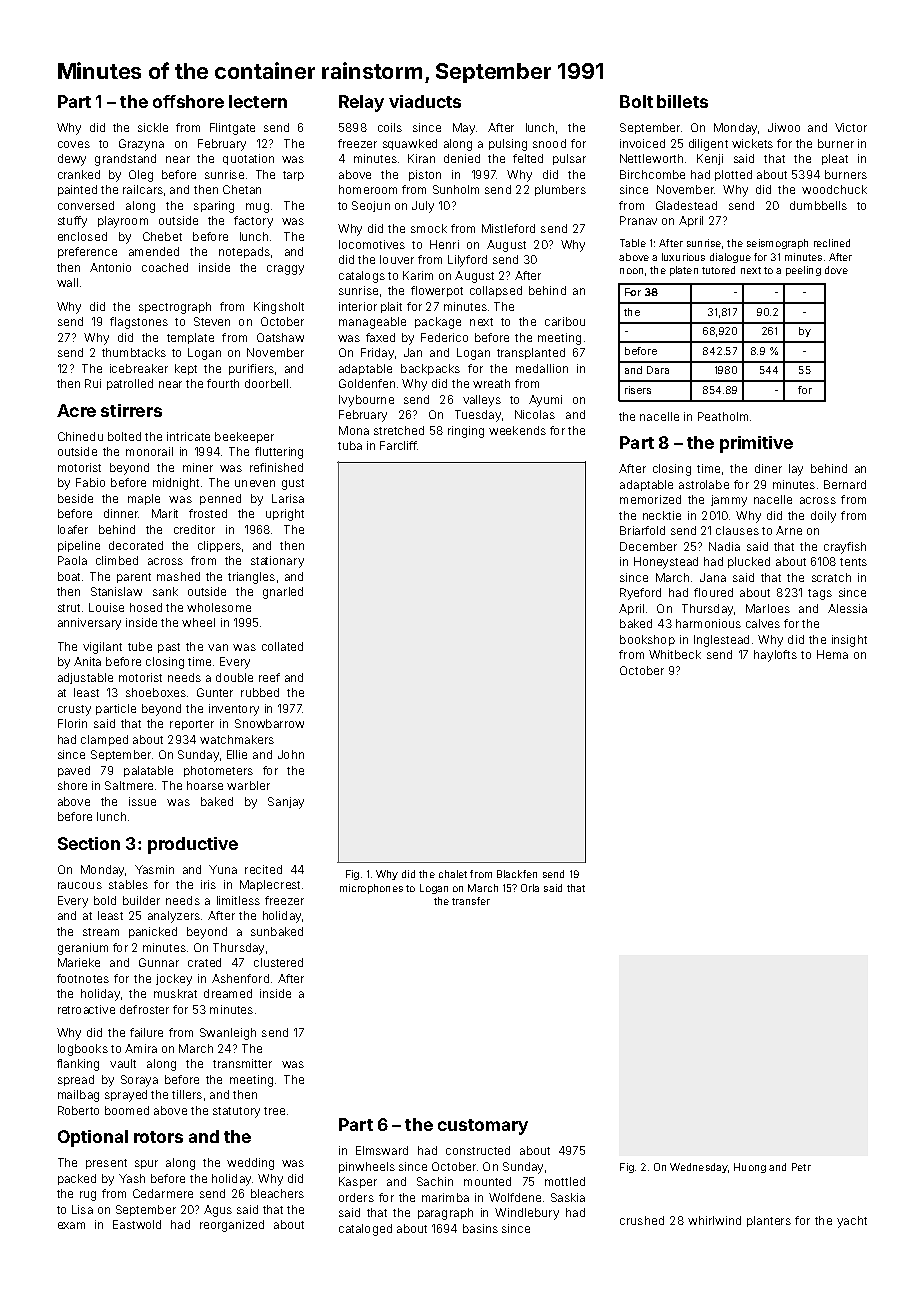  I want to click on Whitbeck, so click(675, 654).
